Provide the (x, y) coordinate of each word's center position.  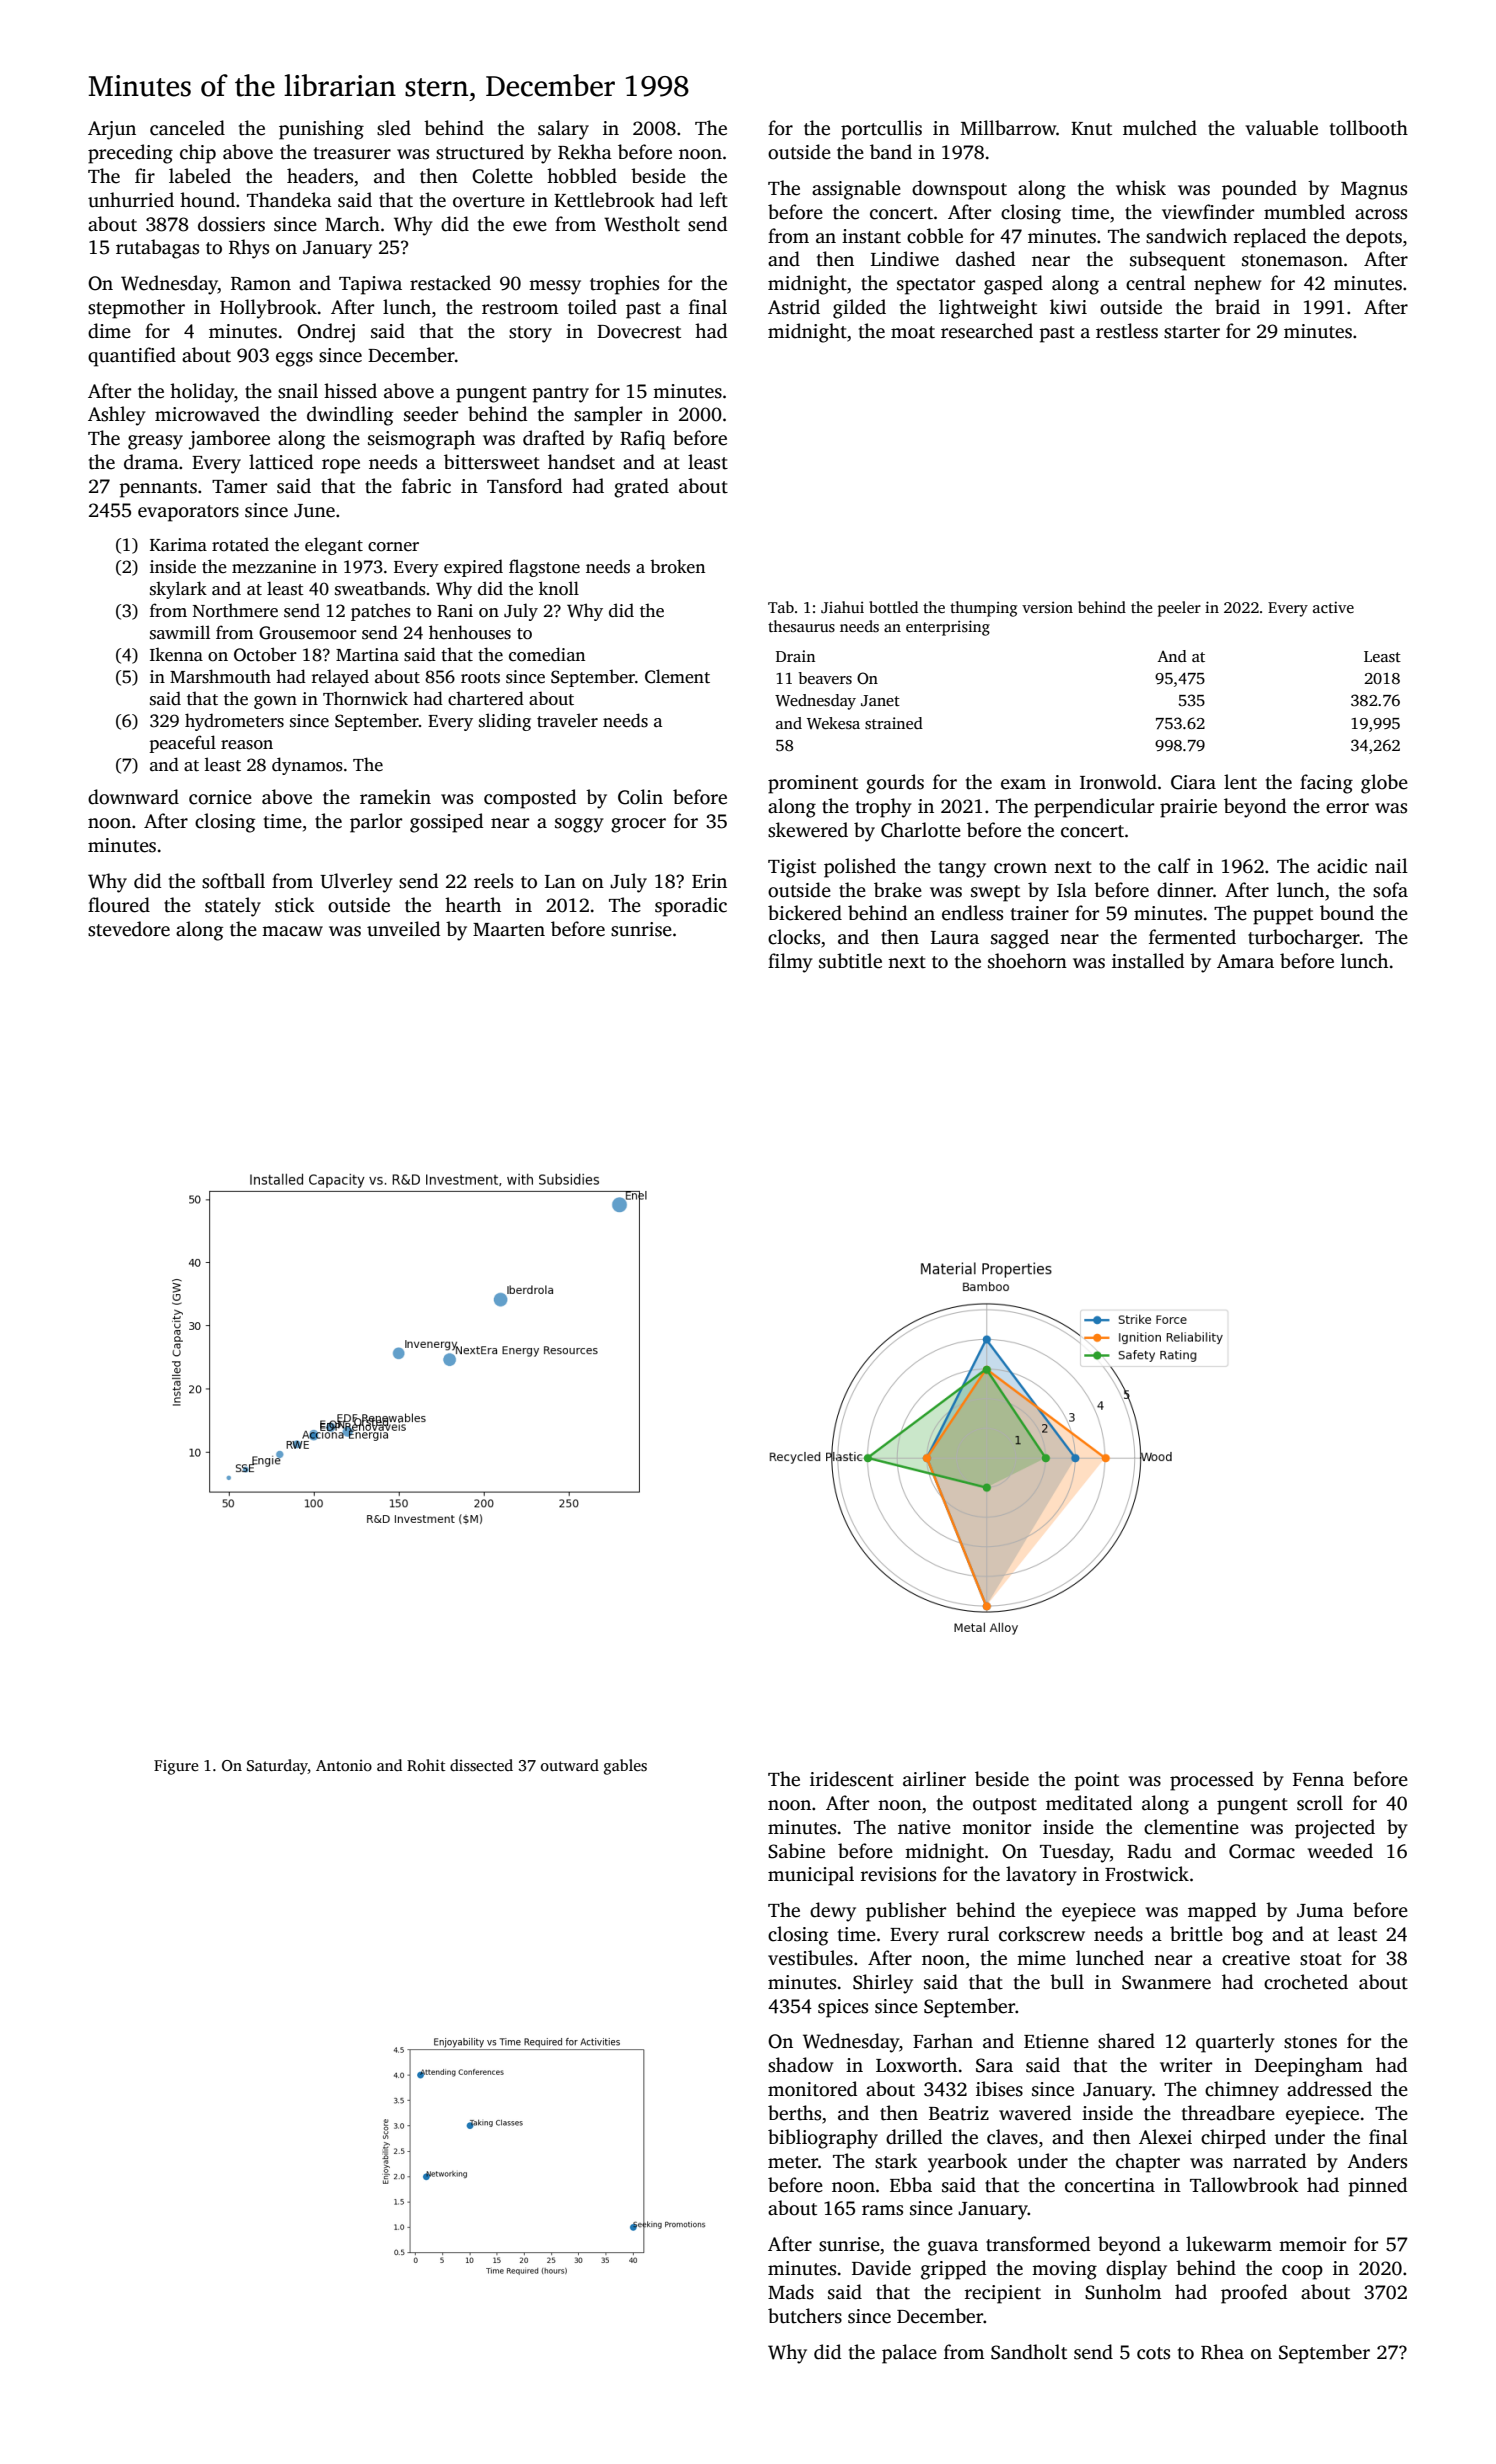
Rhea (1222, 2352)
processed (1212, 1781)
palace (909, 2354)
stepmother (136, 309)
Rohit (426, 1765)
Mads (791, 2292)
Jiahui (842, 607)
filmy (790, 963)
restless (1127, 331)
